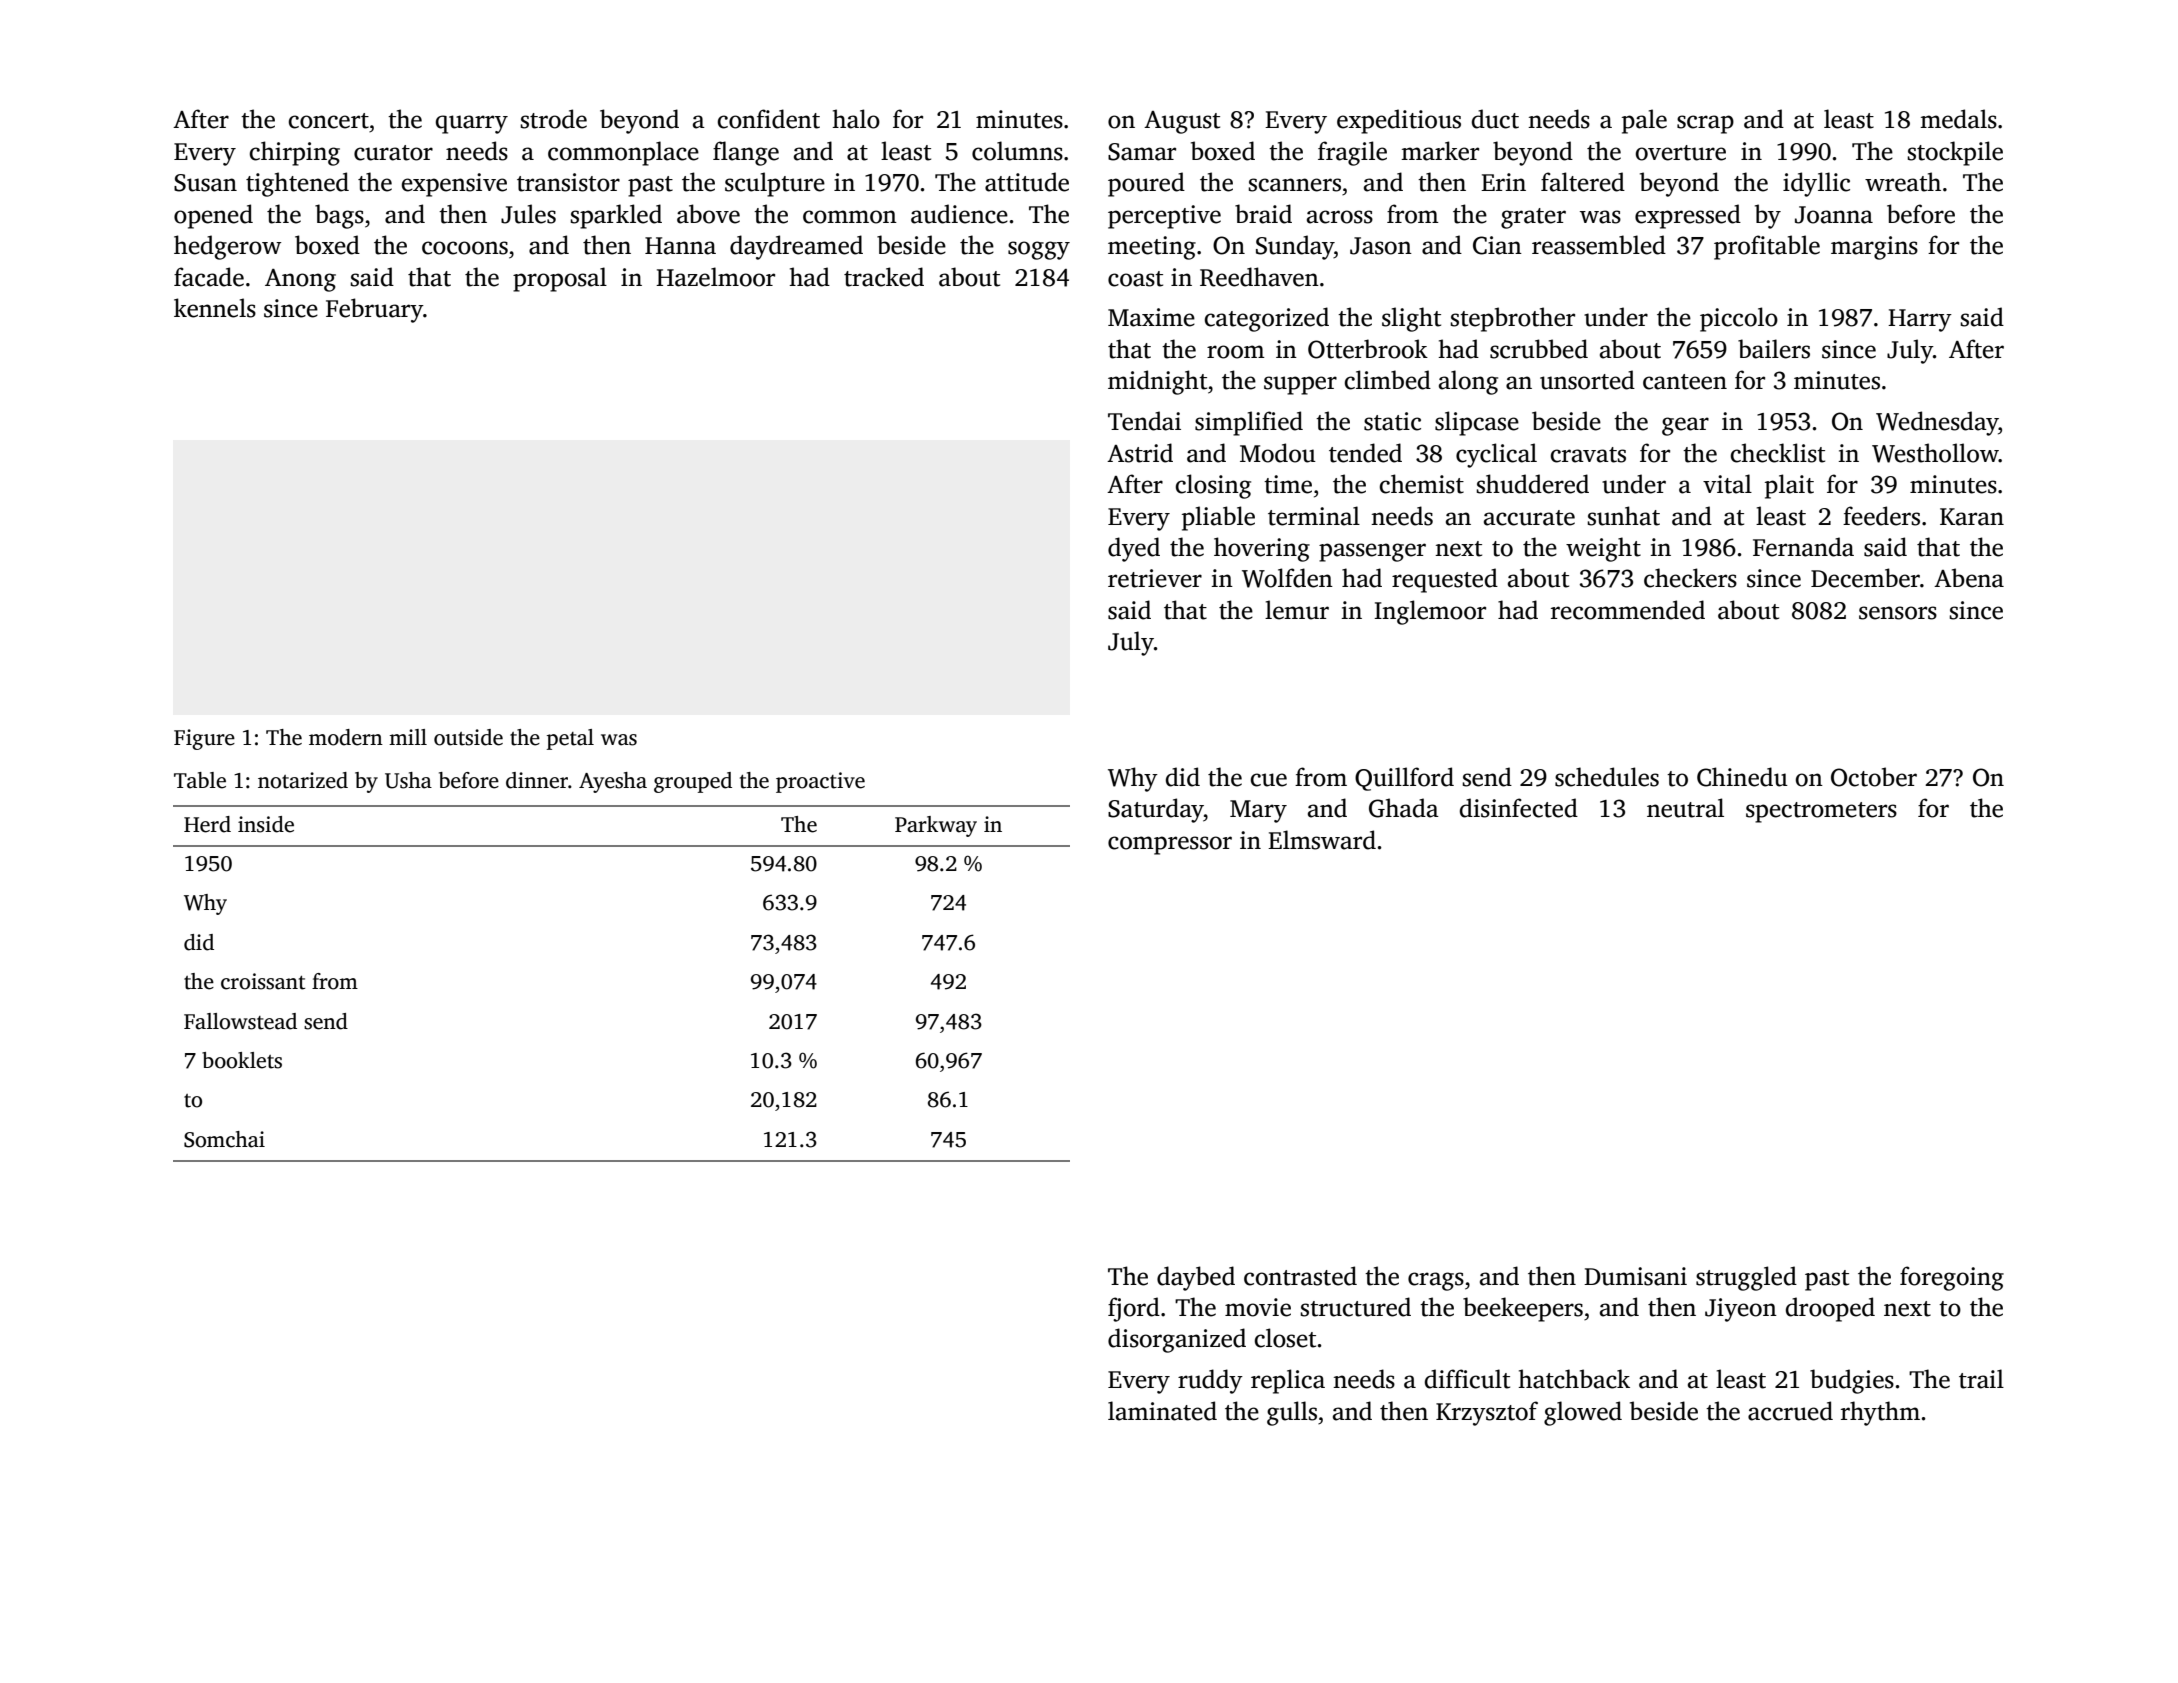 This screenshot has height=1683, width=2178. Describe the element at coordinates (570, 739) in the screenshot. I see `petal` at that location.
